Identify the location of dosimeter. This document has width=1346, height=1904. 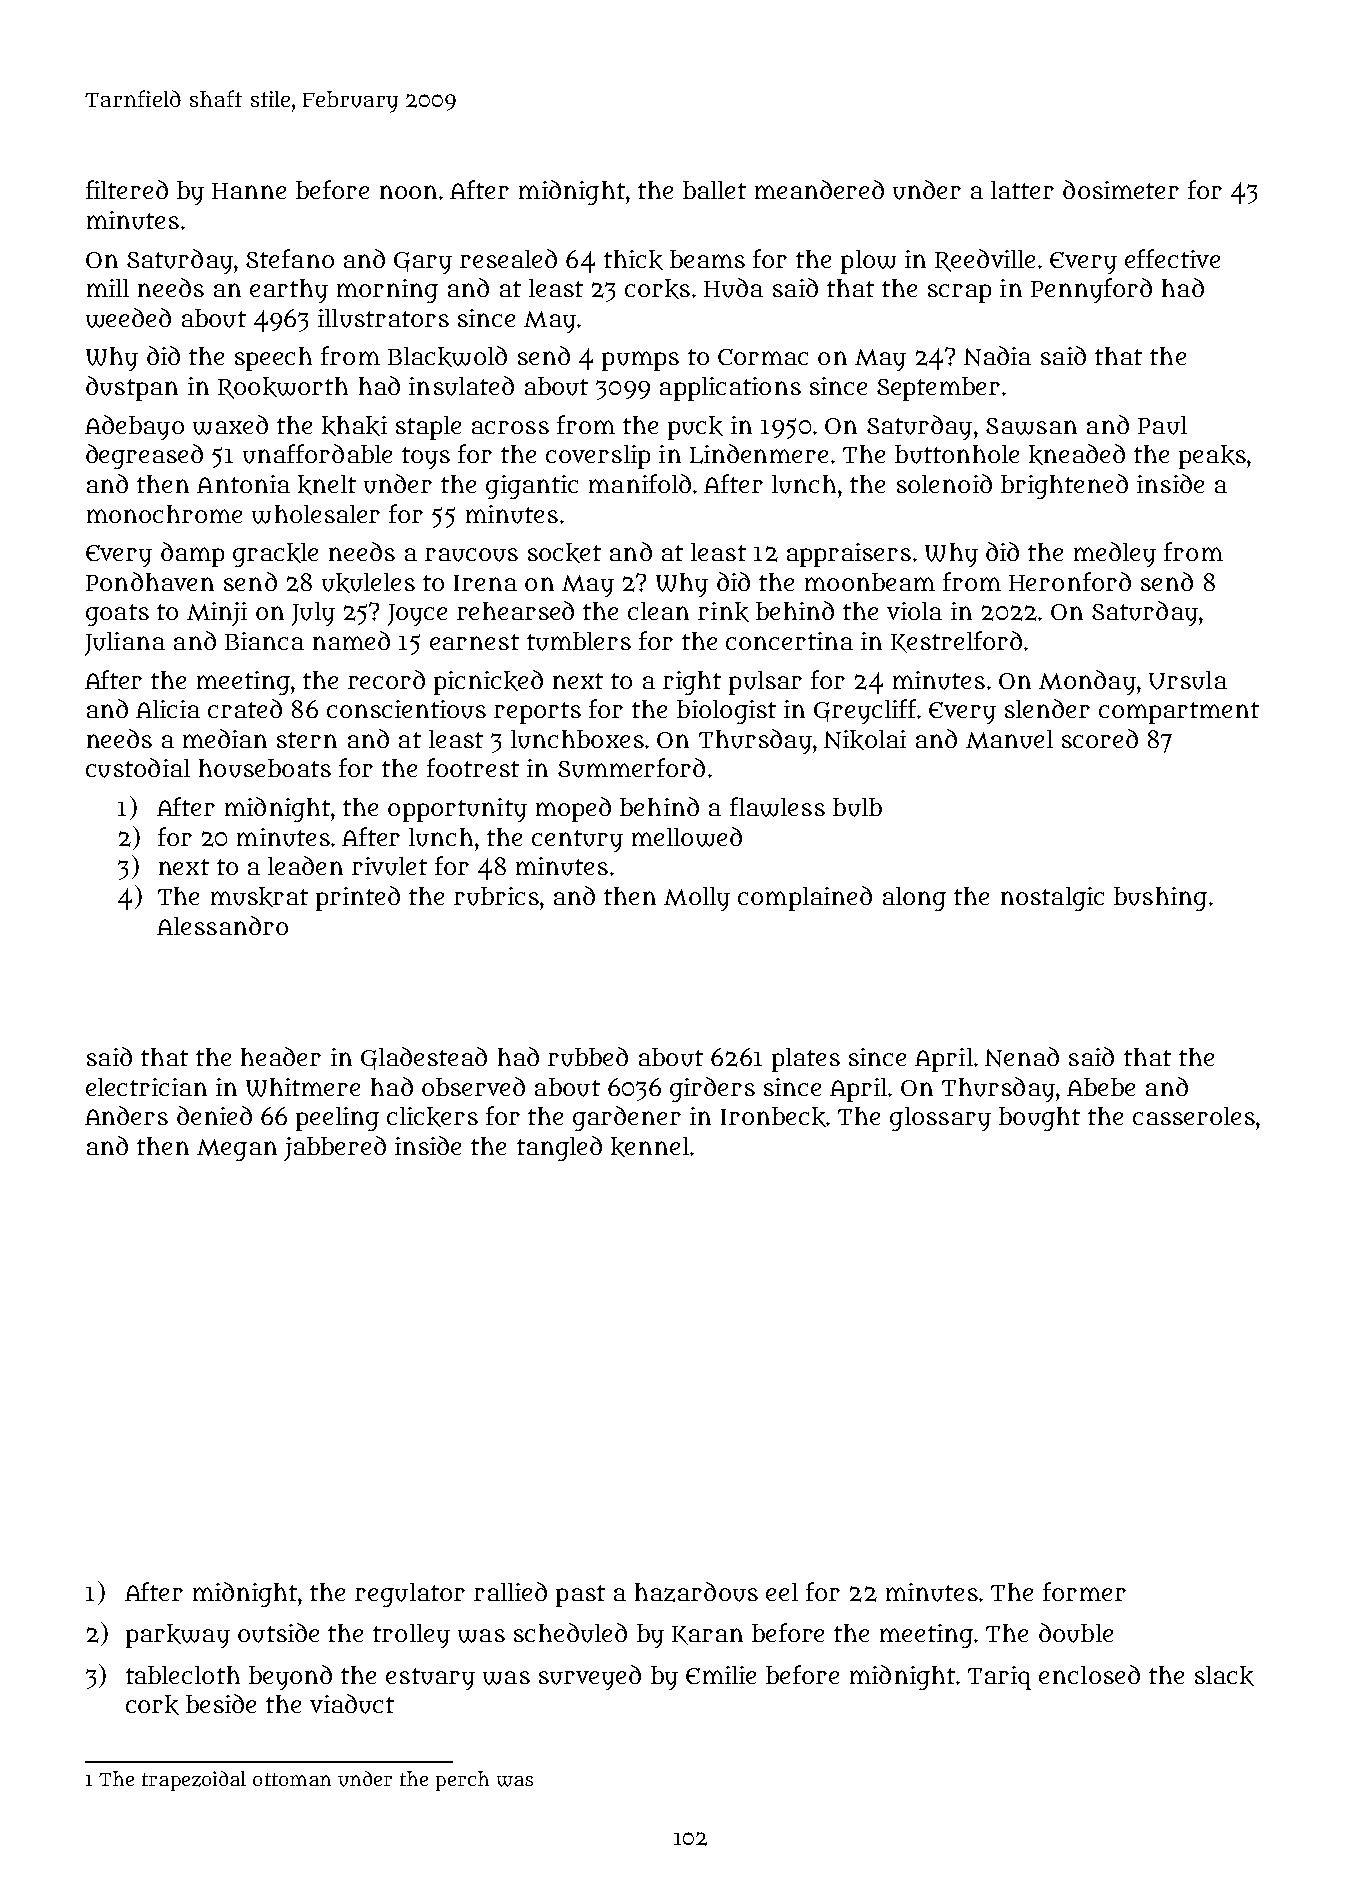
(1121, 189).
